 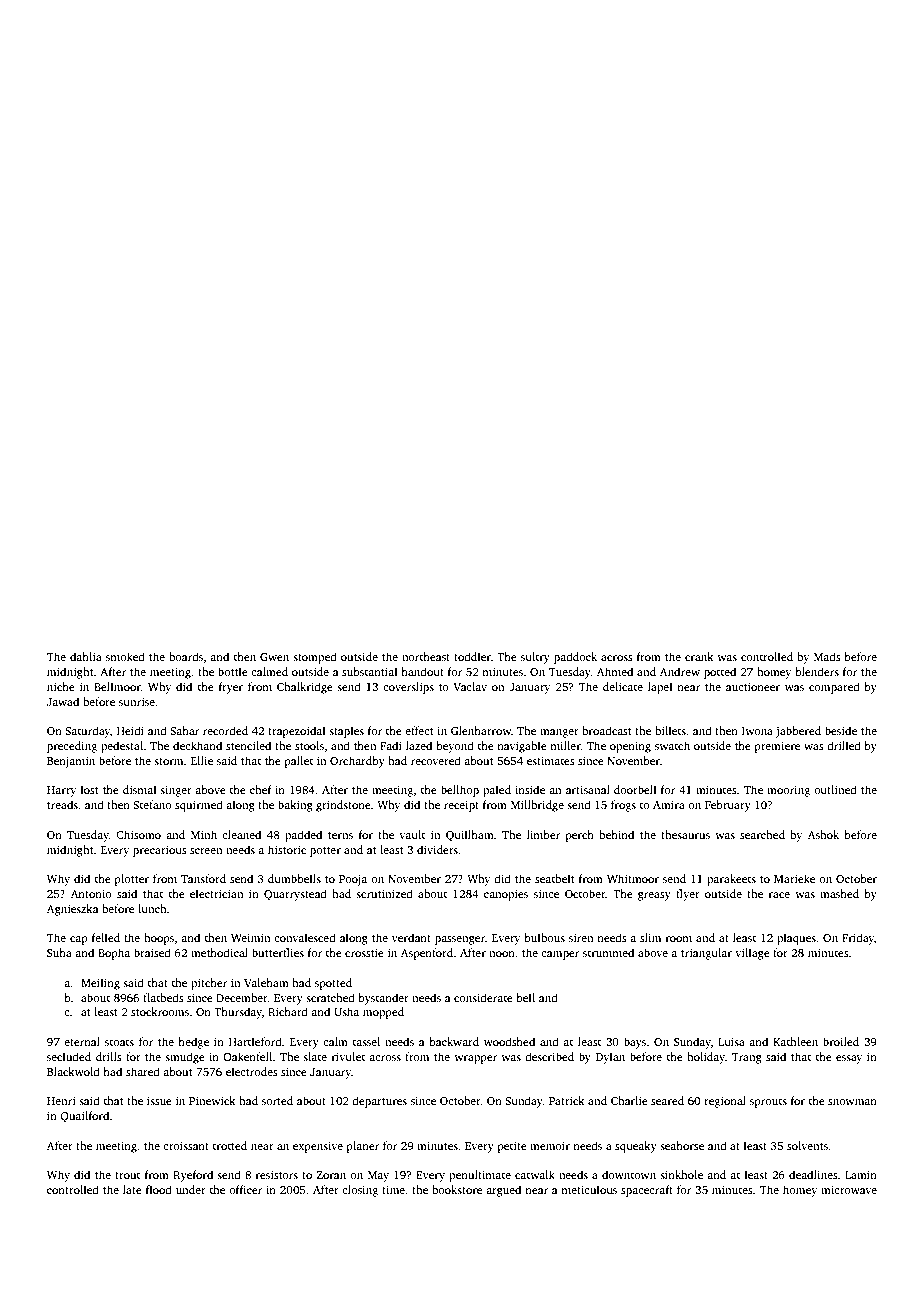 What do you see at coordinates (502, 954) in the image?
I see `noon` at bounding box center [502, 954].
